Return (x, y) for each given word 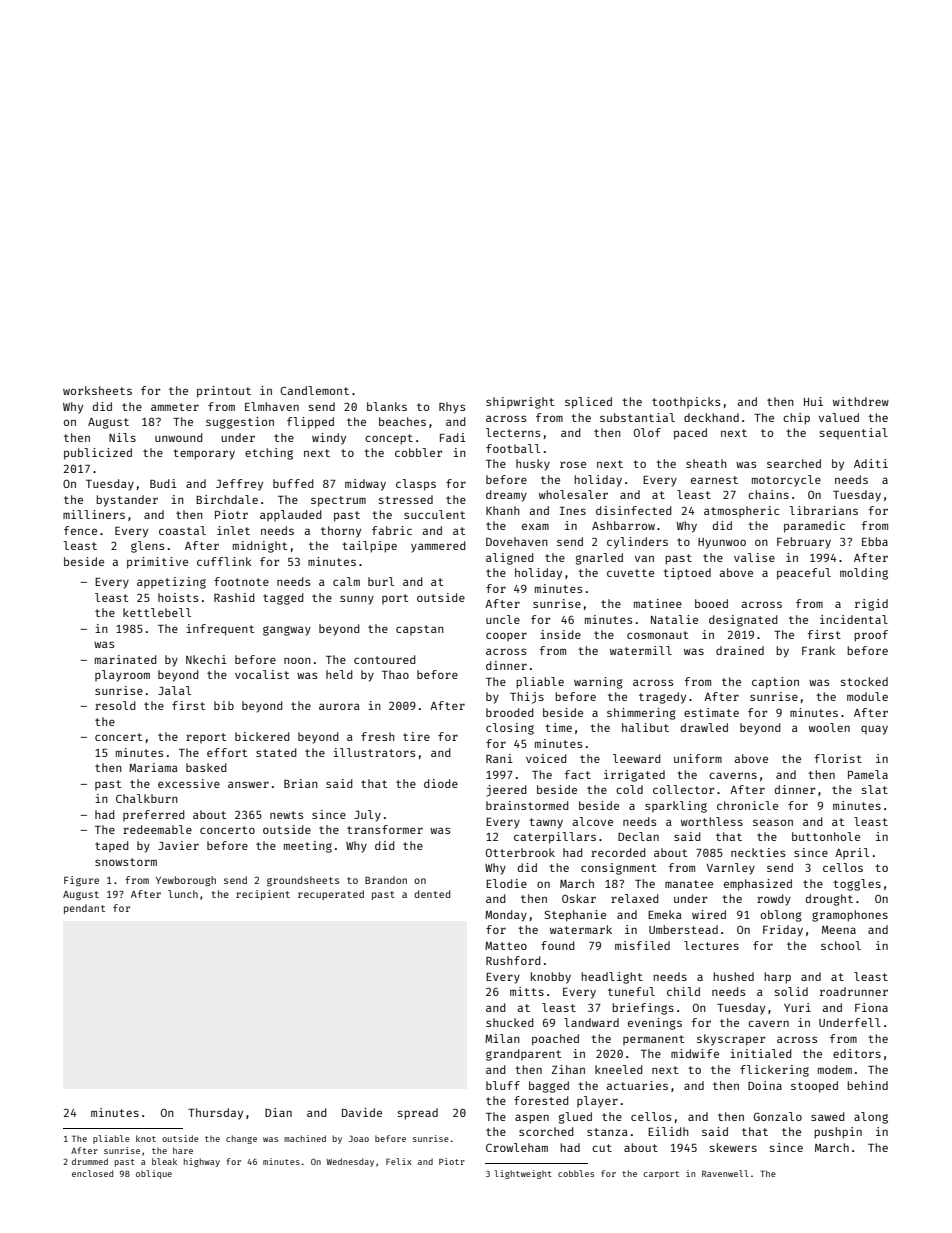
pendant (84, 909)
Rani (499, 758)
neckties (758, 852)
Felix (399, 1161)
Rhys (452, 408)
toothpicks (686, 402)
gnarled (599, 559)
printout (224, 392)
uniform (698, 758)
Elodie (506, 883)
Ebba (875, 541)
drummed (90, 1161)
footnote (241, 581)
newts (286, 815)
